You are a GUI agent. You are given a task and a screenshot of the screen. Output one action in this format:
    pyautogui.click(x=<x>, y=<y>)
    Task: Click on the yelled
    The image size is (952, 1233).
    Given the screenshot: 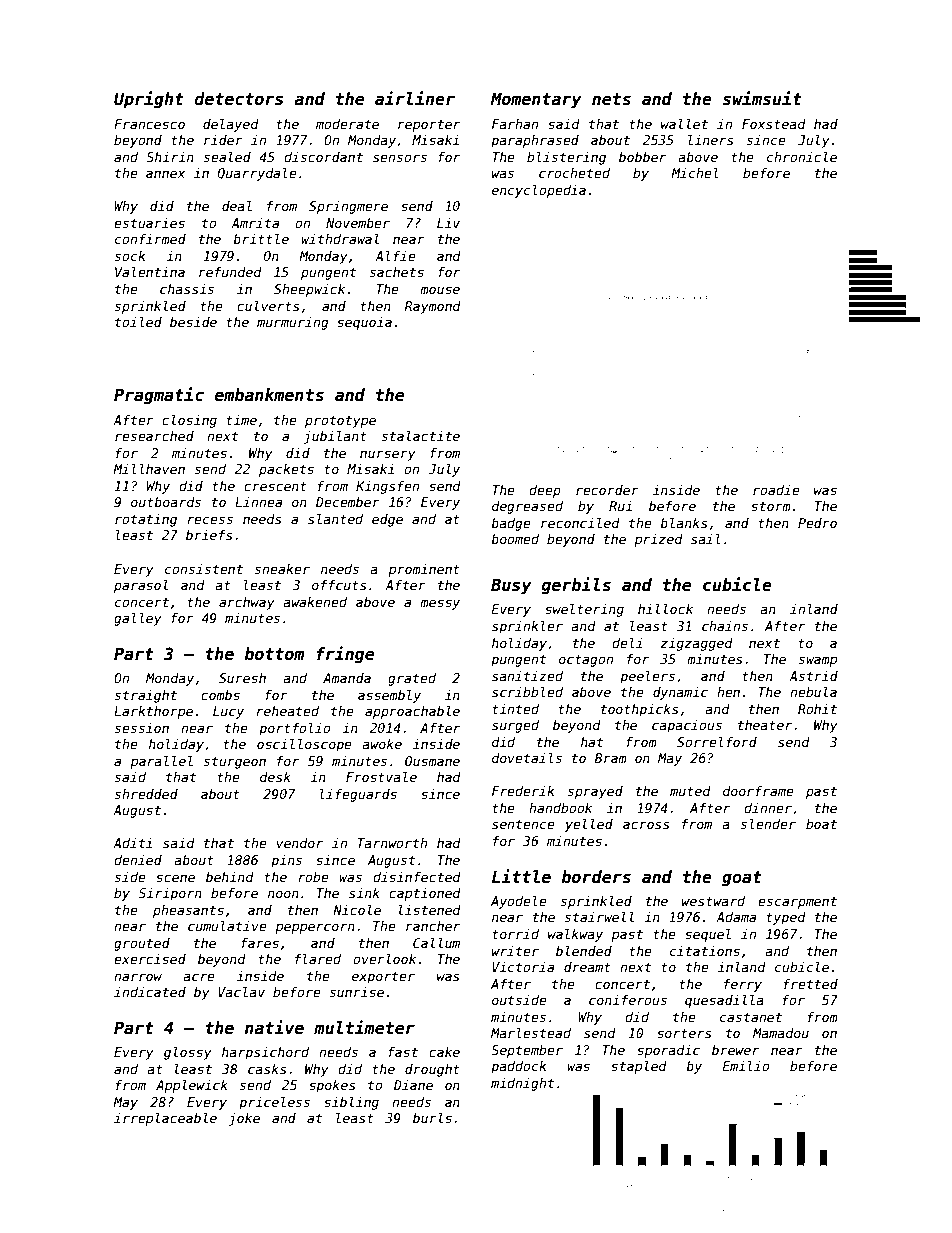 What is the action you would take?
    pyautogui.click(x=589, y=825)
